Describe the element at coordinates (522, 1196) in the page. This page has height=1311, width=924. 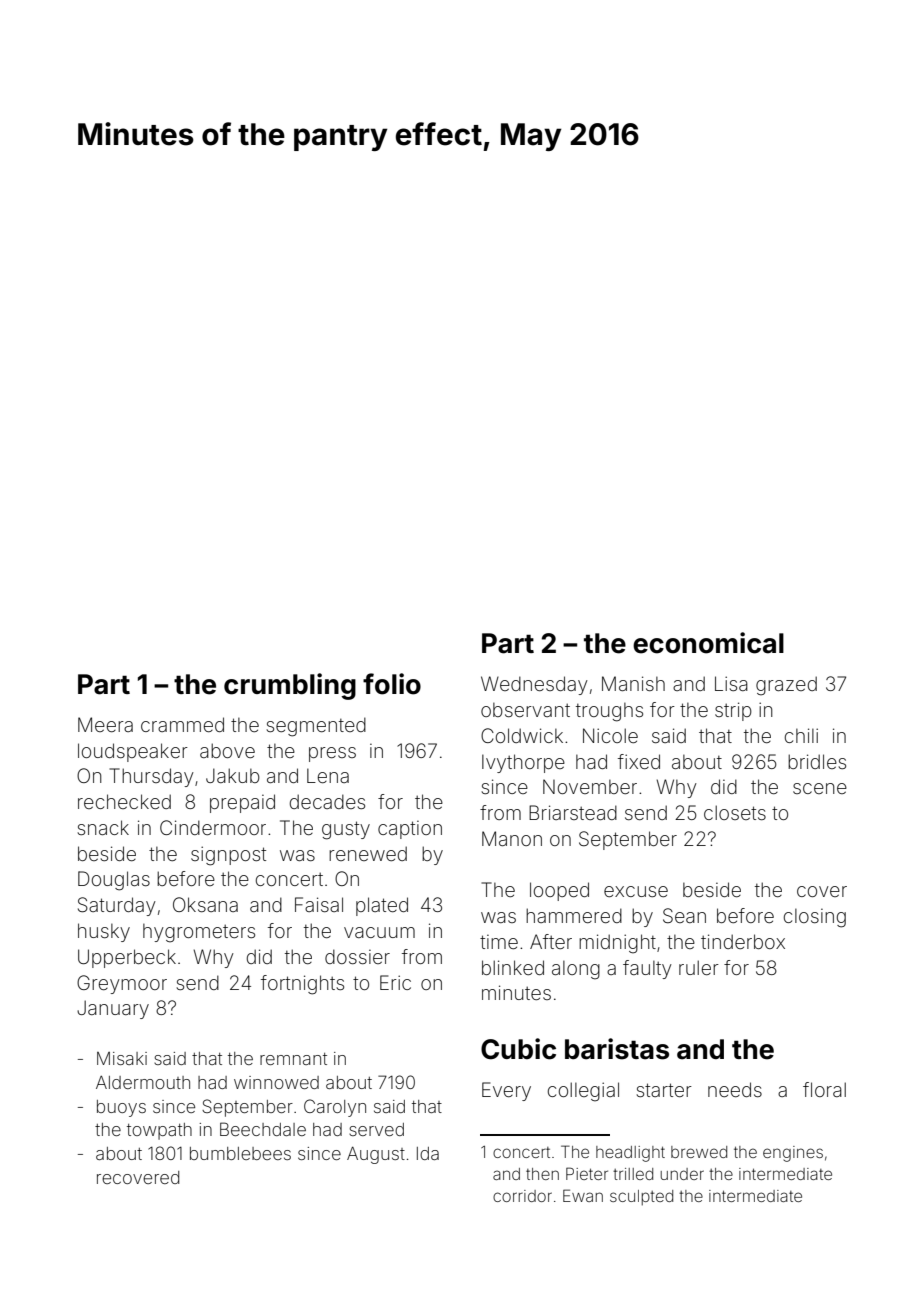
I see `corridor` at that location.
